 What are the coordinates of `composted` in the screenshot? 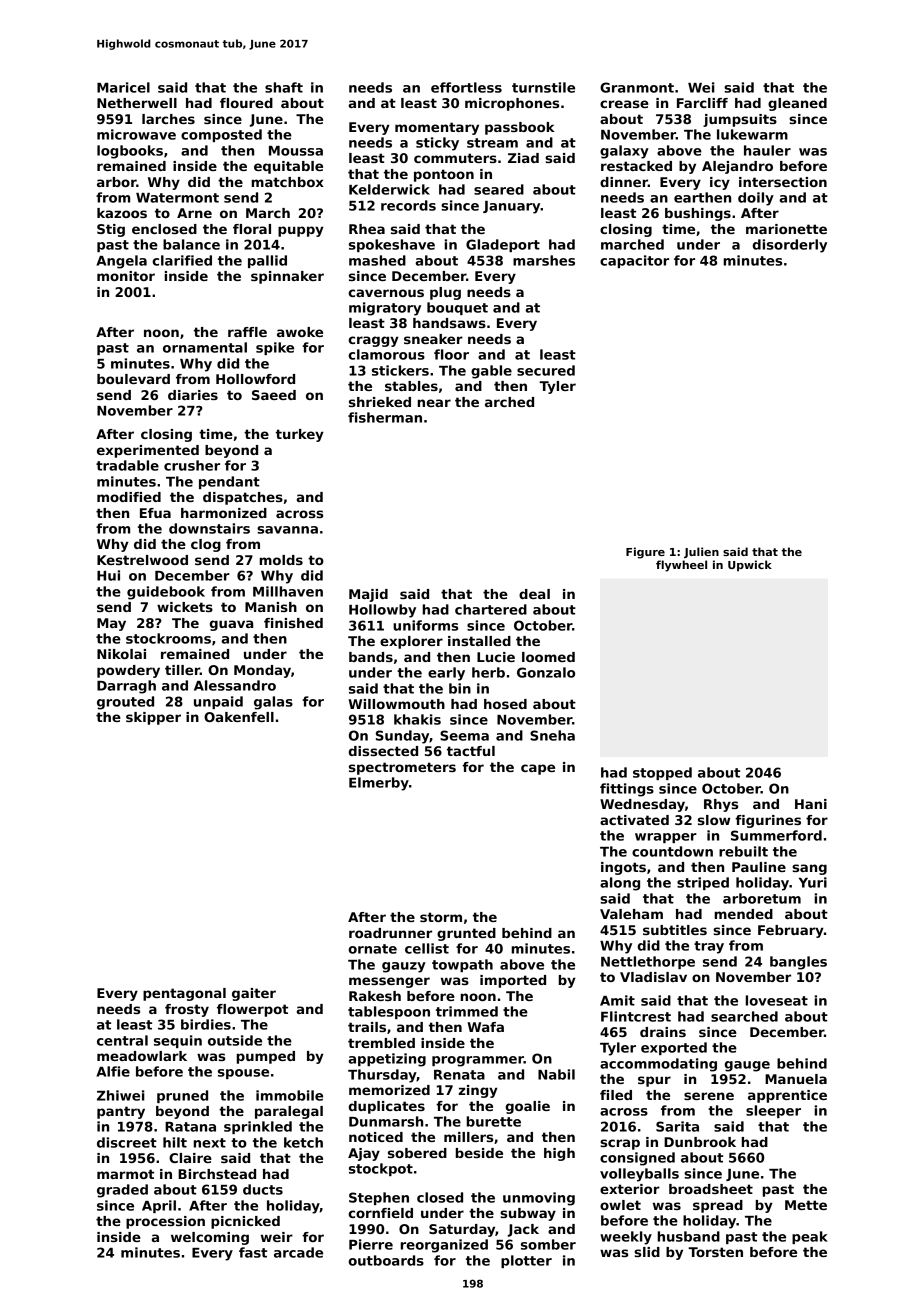 It's located at (221, 135).
